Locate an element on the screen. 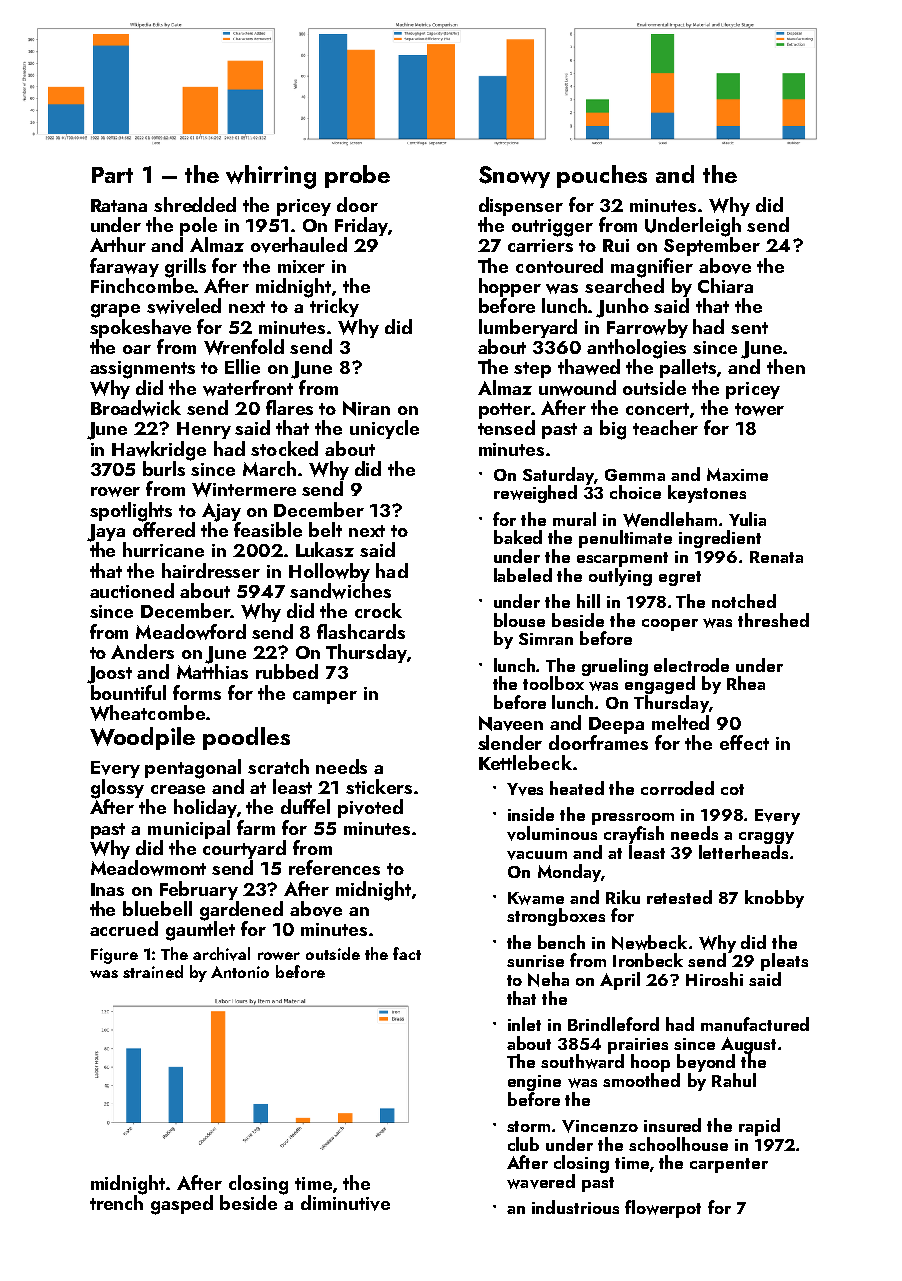  bountiful is located at coordinates (128, 692).
